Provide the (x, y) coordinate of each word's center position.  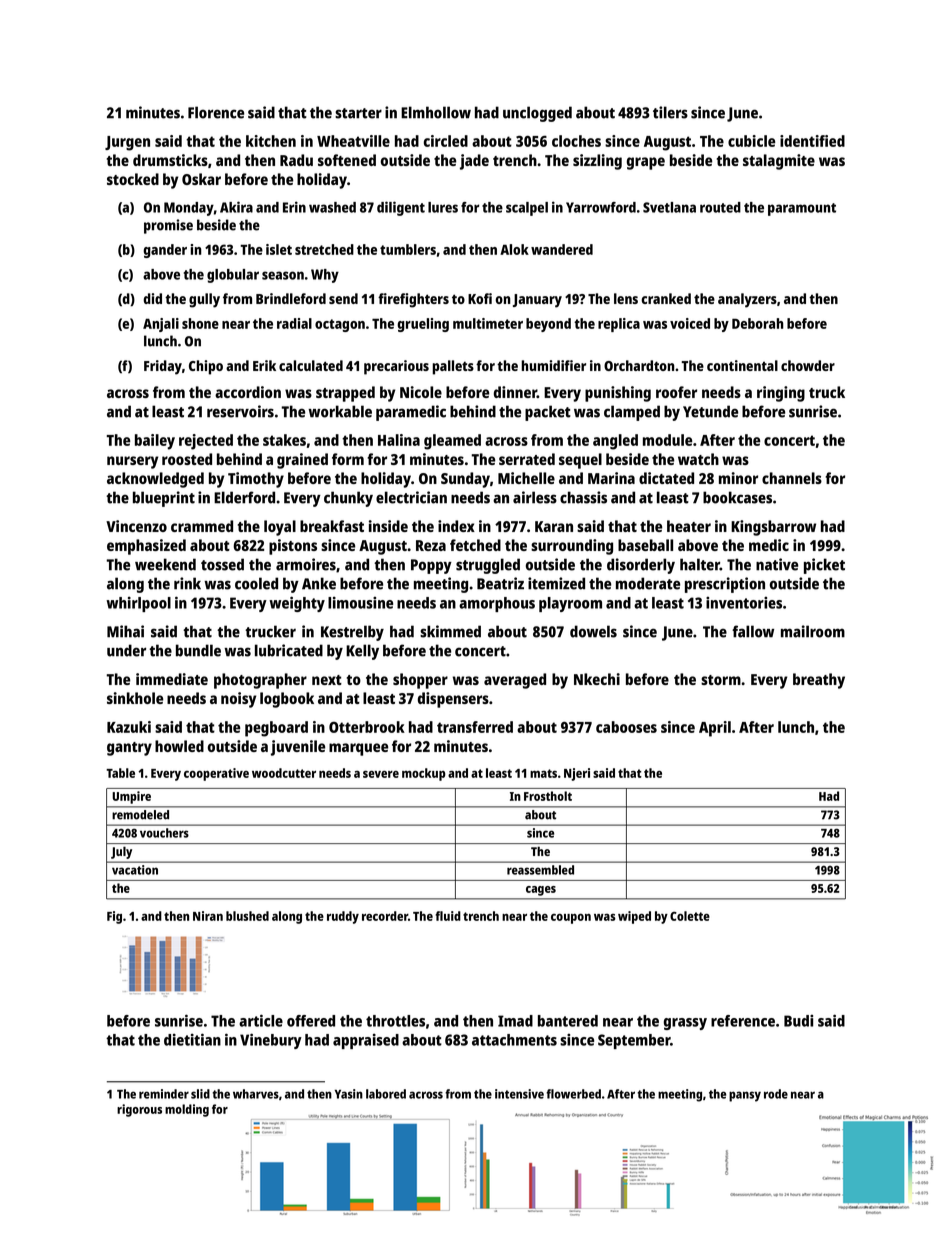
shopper (420, 681)
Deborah (758, 323)
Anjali (161, 325)
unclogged (537, 114)
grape (646, 163)
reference (743, 1021)
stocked (133, 179)
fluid (448, 916)
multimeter (488, 323)
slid (200, 1094)
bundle (198, 650)
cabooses (626, 727)
